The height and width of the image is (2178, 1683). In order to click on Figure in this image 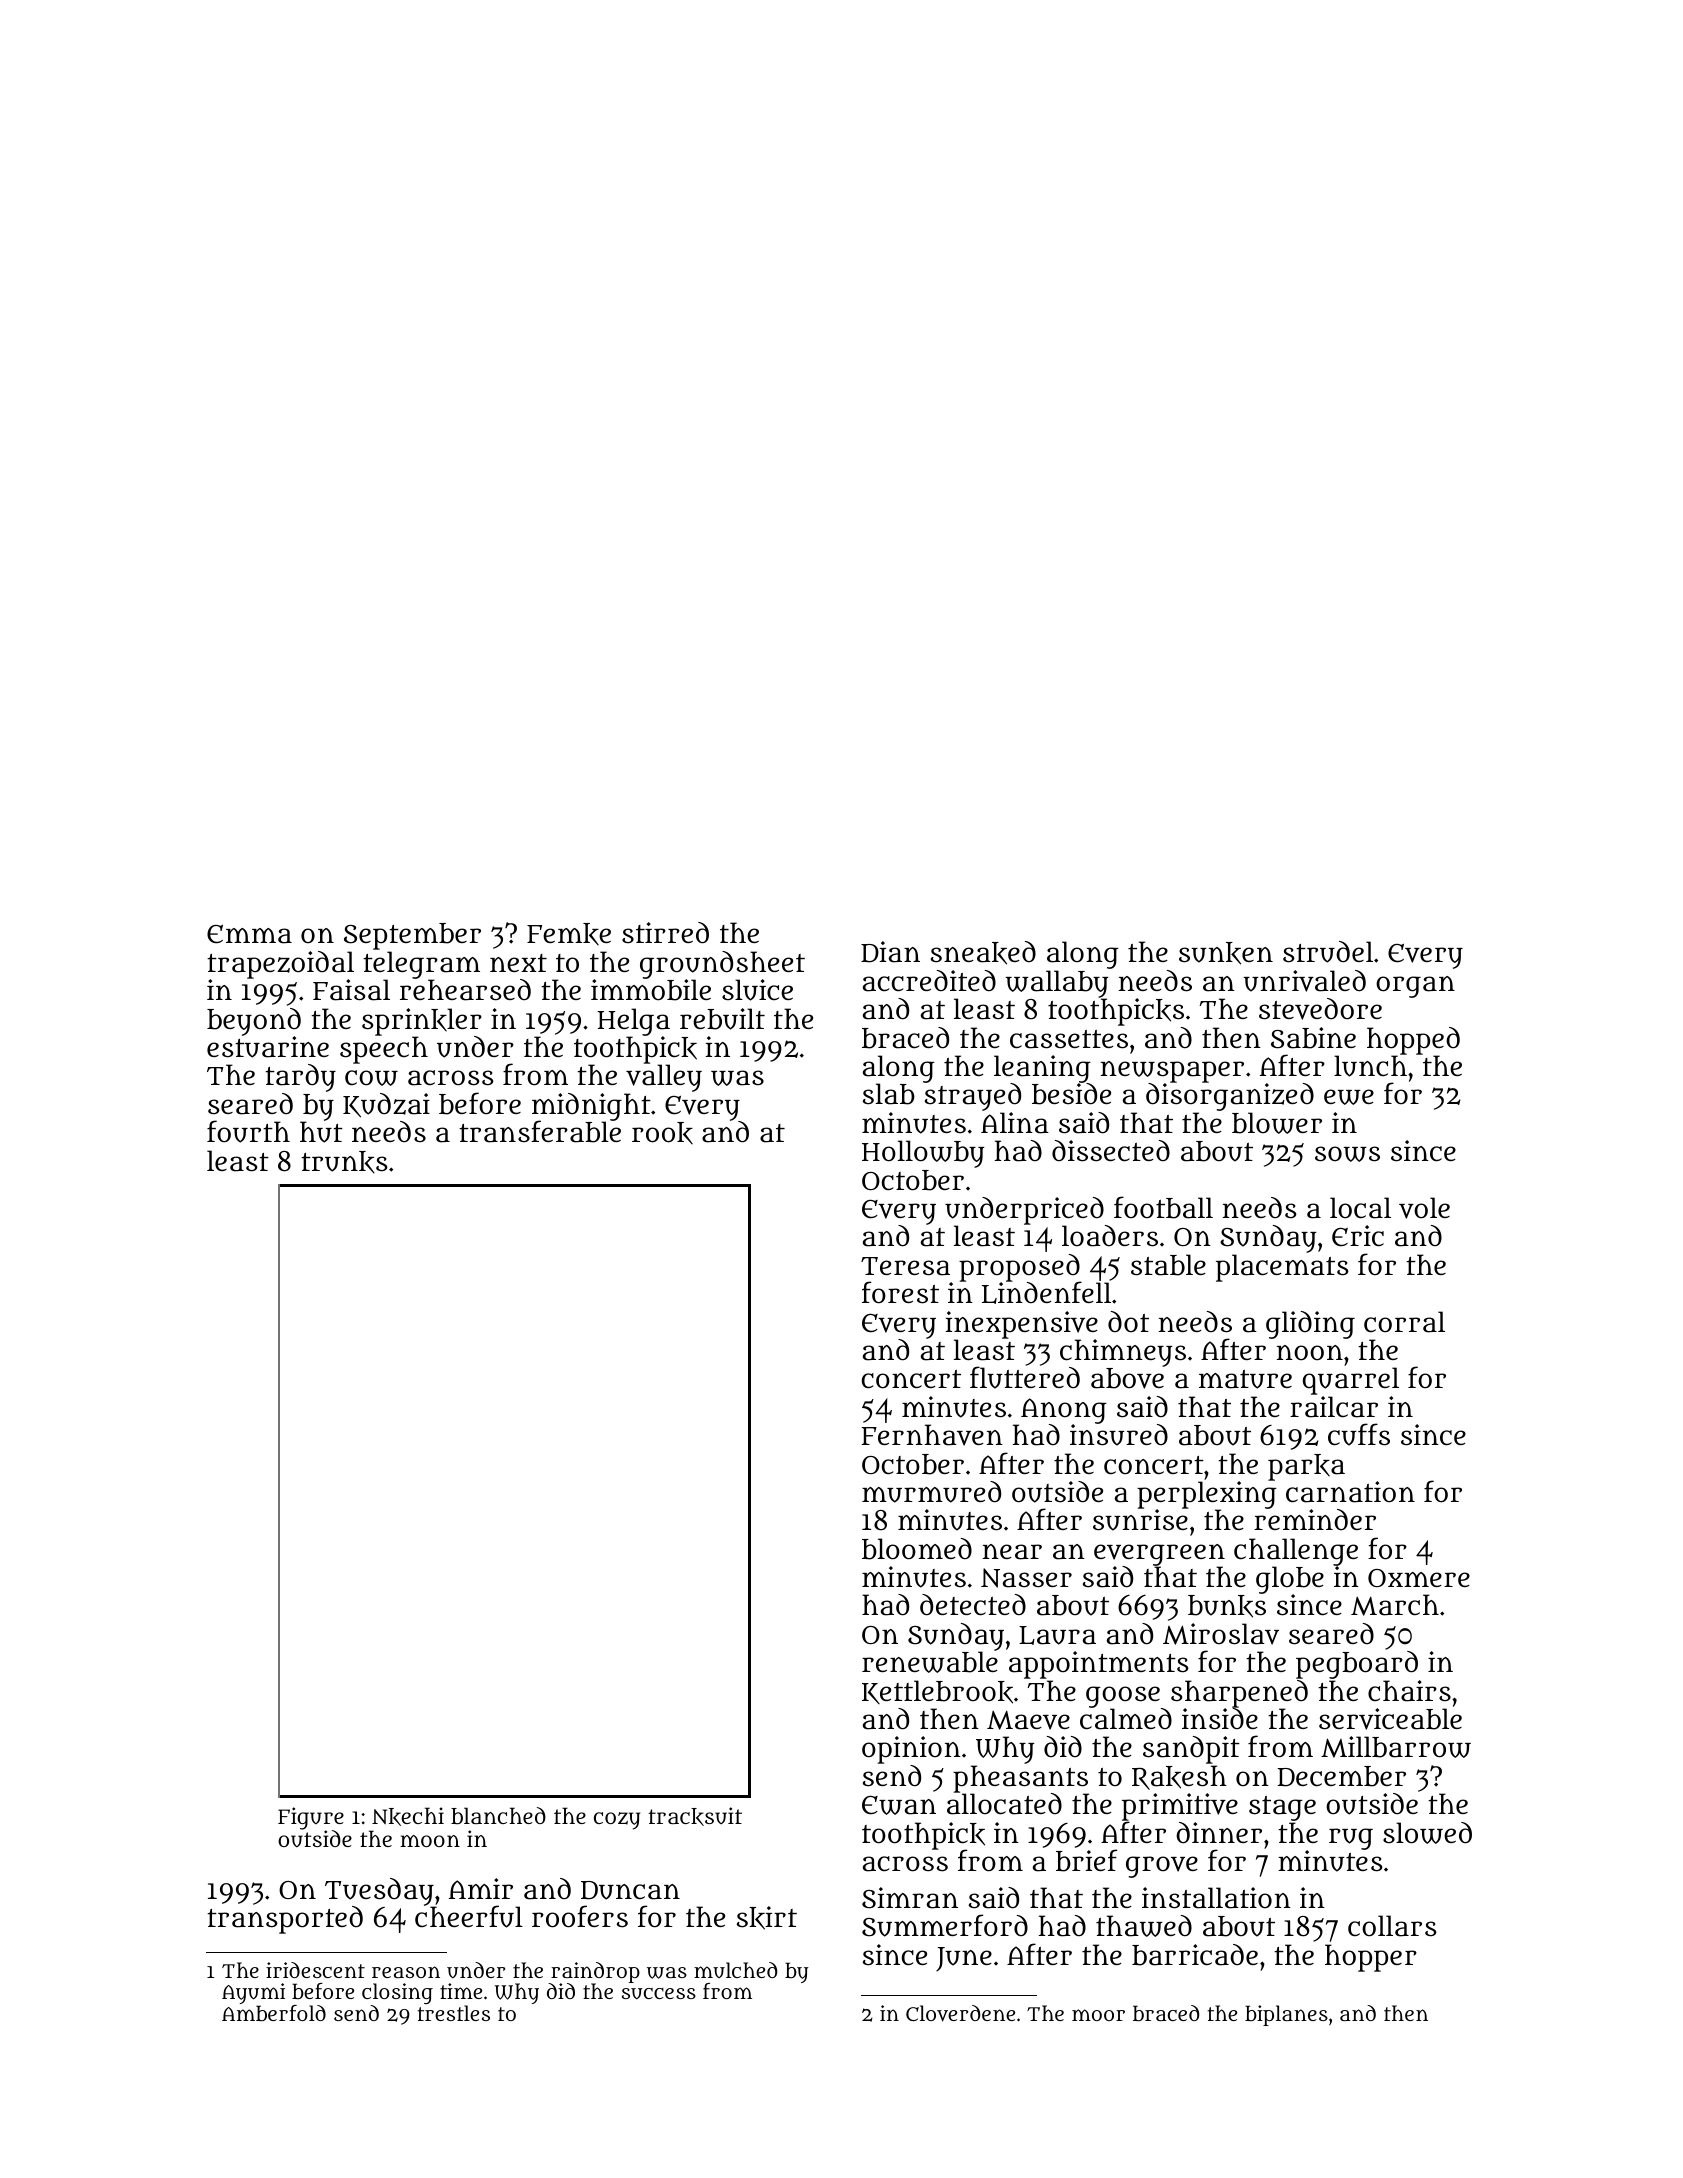, I will do `click(311, 1819)`.
